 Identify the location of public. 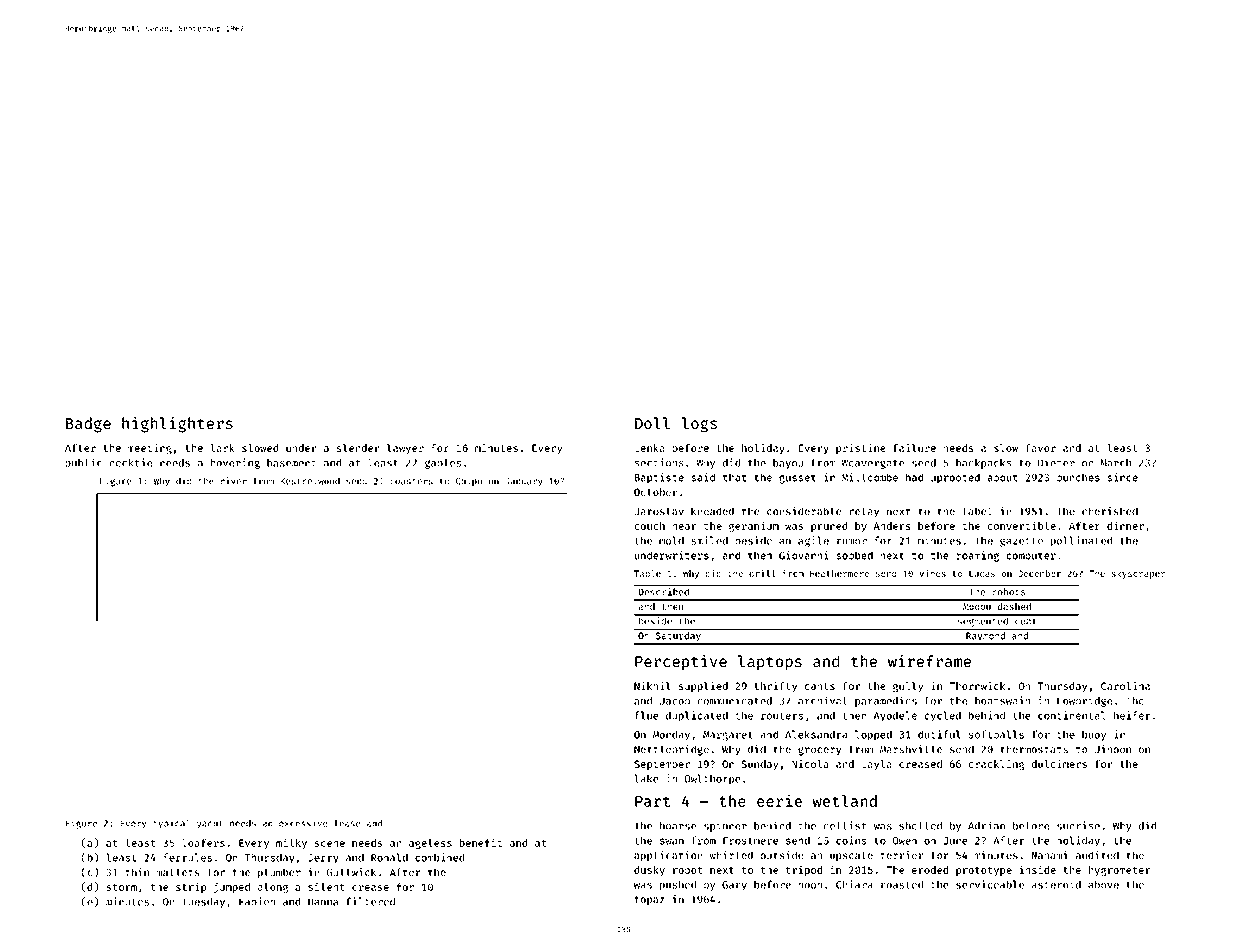
(84, 463).
